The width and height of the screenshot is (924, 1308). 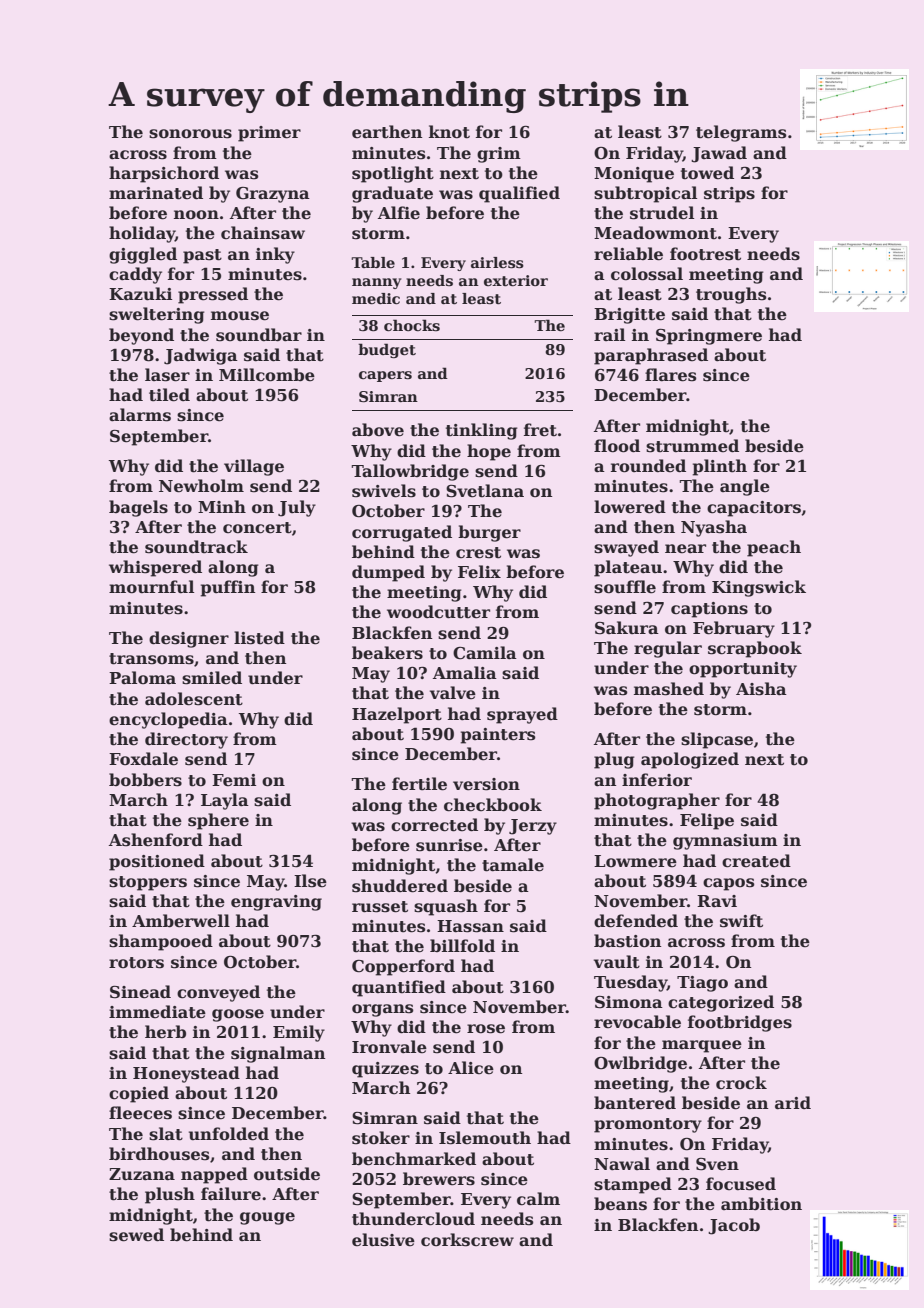 I want to click on Paloma, so click(x=142, y=677).
